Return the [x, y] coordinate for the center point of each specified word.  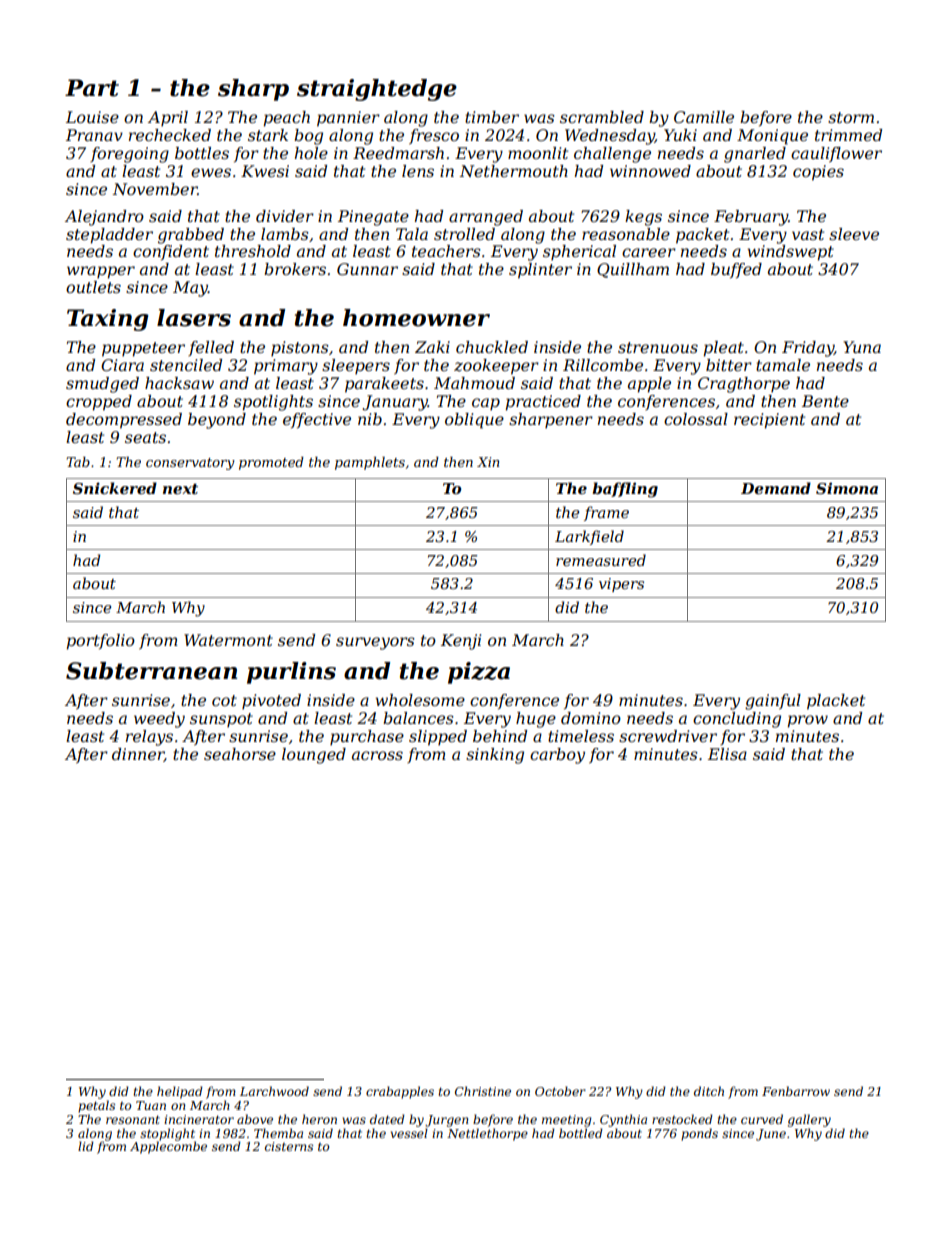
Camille [704, 117]
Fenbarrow [796, 1091]
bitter [729, 365]
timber [492, 117]
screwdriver [668, 736]
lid [86, 1146]
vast [808, 234]
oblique [474, 421]
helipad [180, 1092]
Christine [483, 1091]
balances [418, 718]
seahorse [240, 754]
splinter [540, 271]
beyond [217, 421]
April [168, 119]
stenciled [186, 365]
